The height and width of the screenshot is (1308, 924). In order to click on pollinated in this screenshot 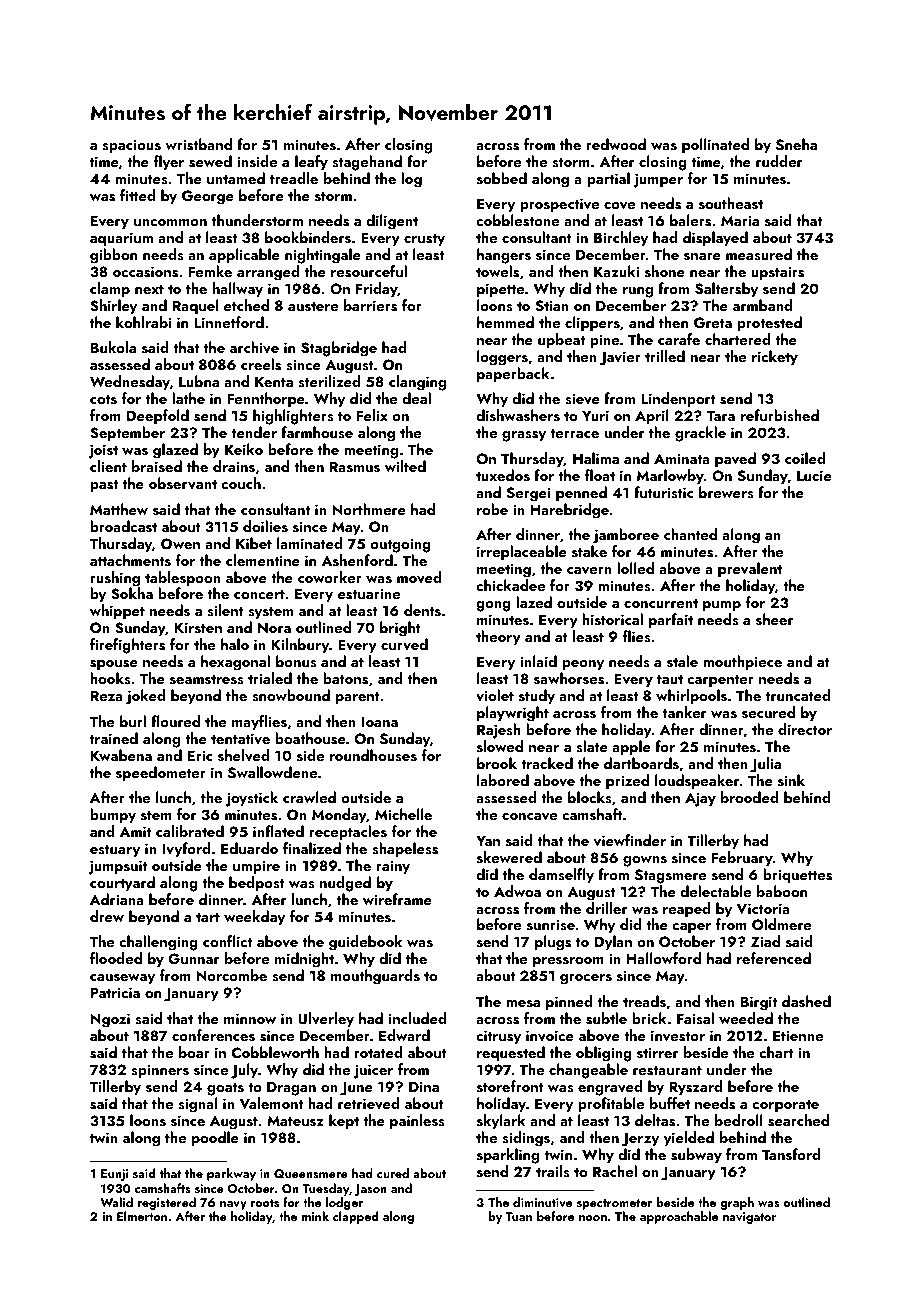, I will do `click(715, 146)`.
